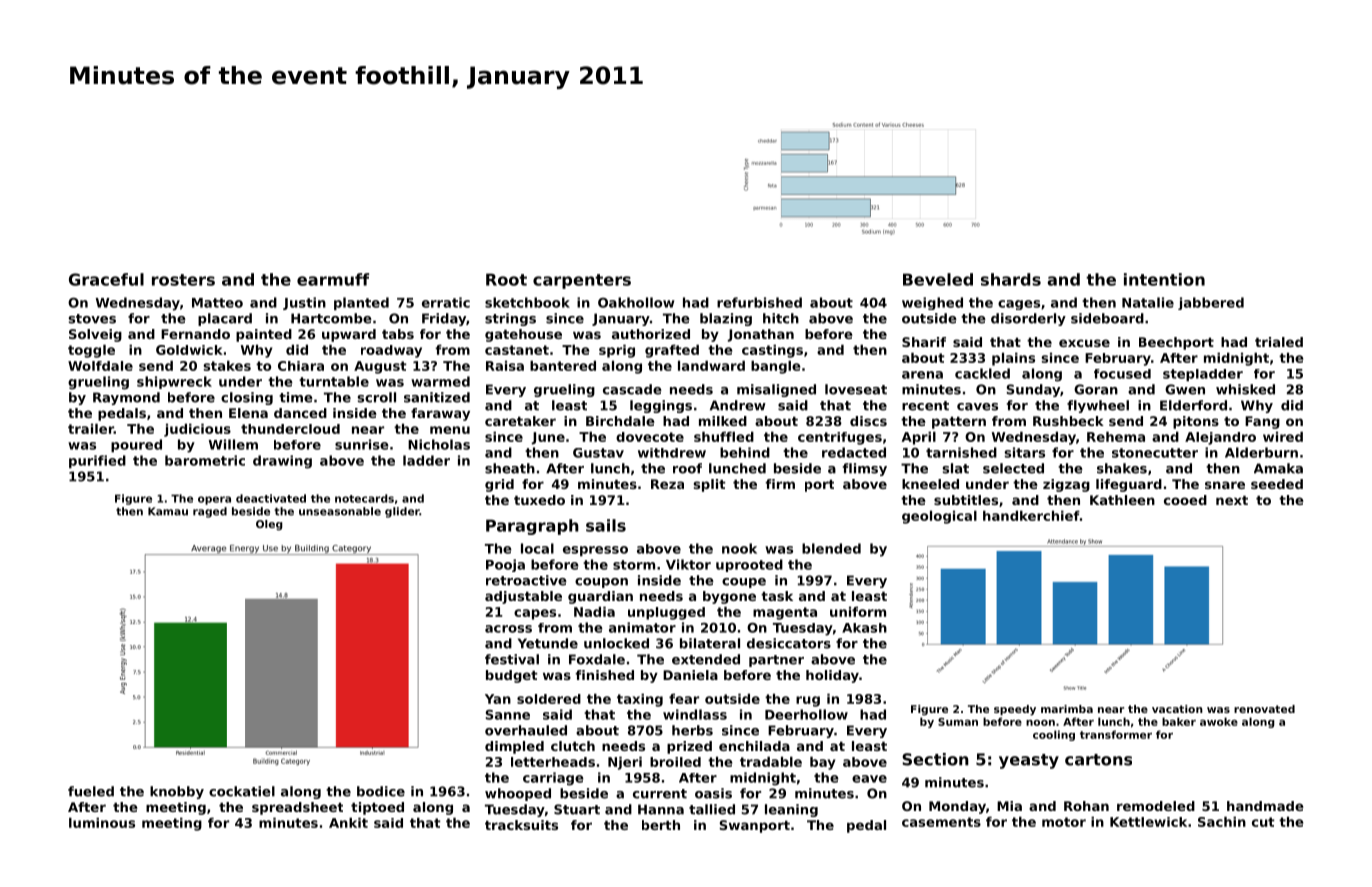 The width and height of the page is (1372, 887). I want to click on Beveled, so click(938, 279).
